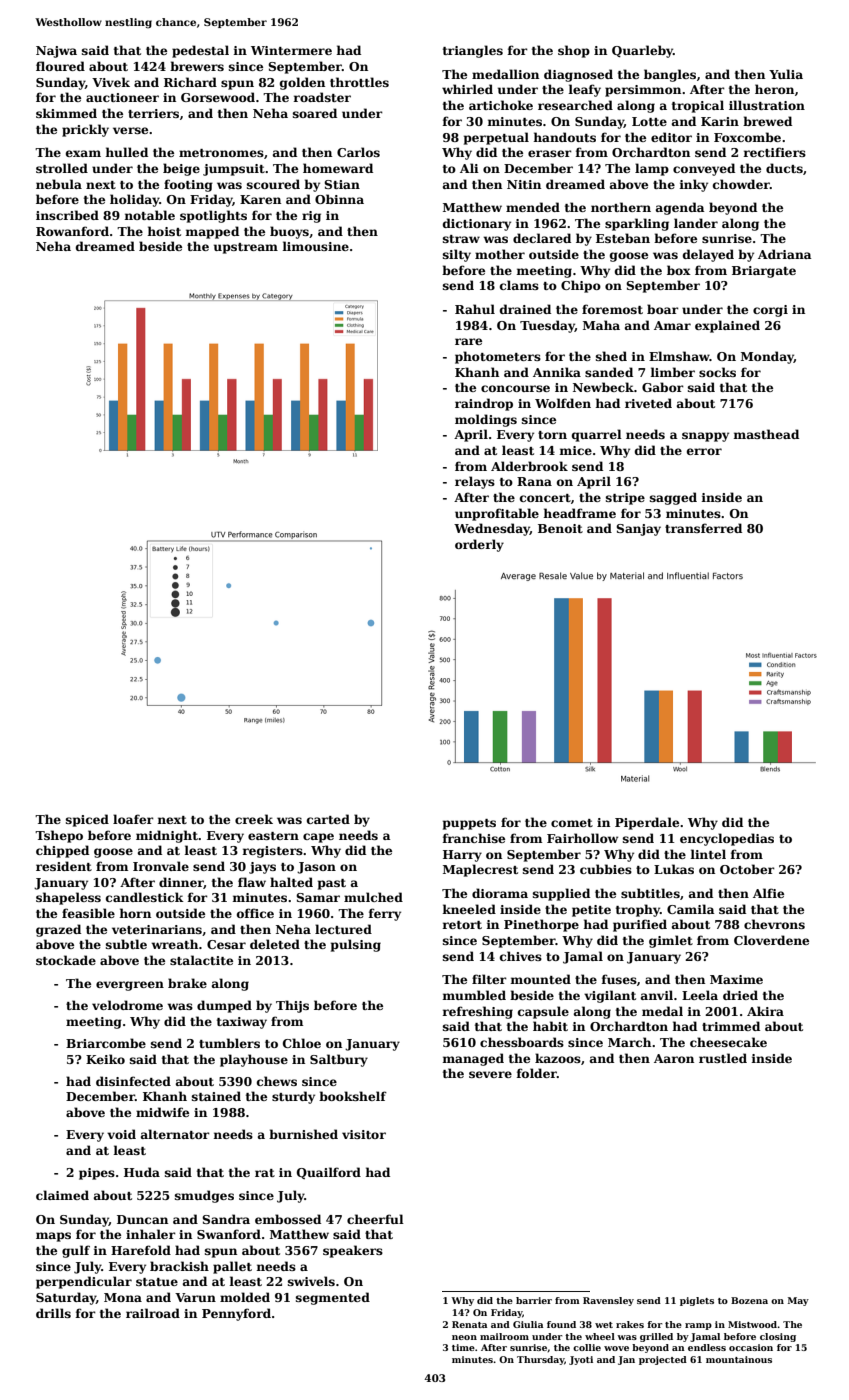 The width and height of the screenshot is (849, 1400). What do you see at coordinates (642, 51) in the screenshot?
I see `Quarleby` at bounding box center [642, 51].
